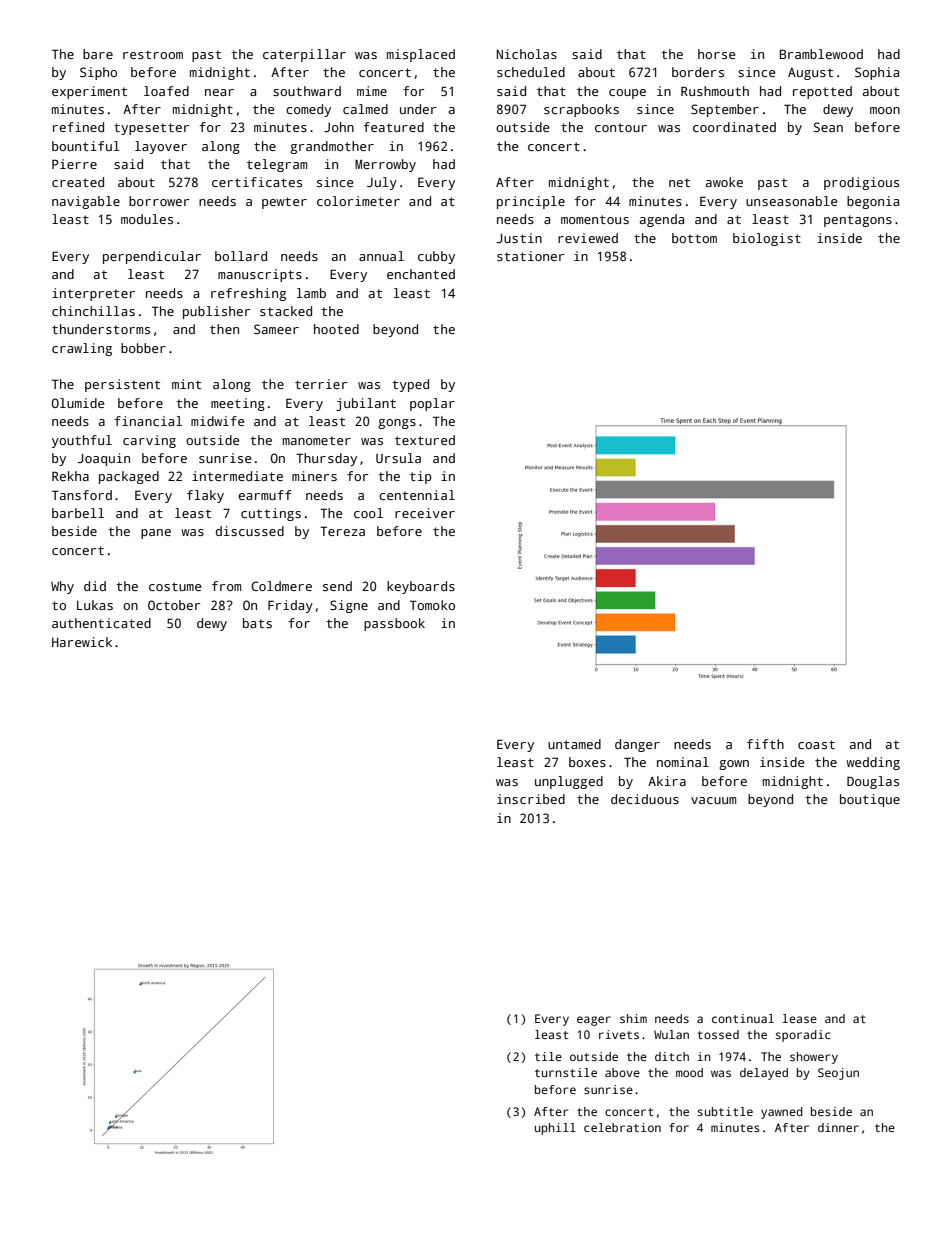  I want to click on discussed, so click(250, 531).
